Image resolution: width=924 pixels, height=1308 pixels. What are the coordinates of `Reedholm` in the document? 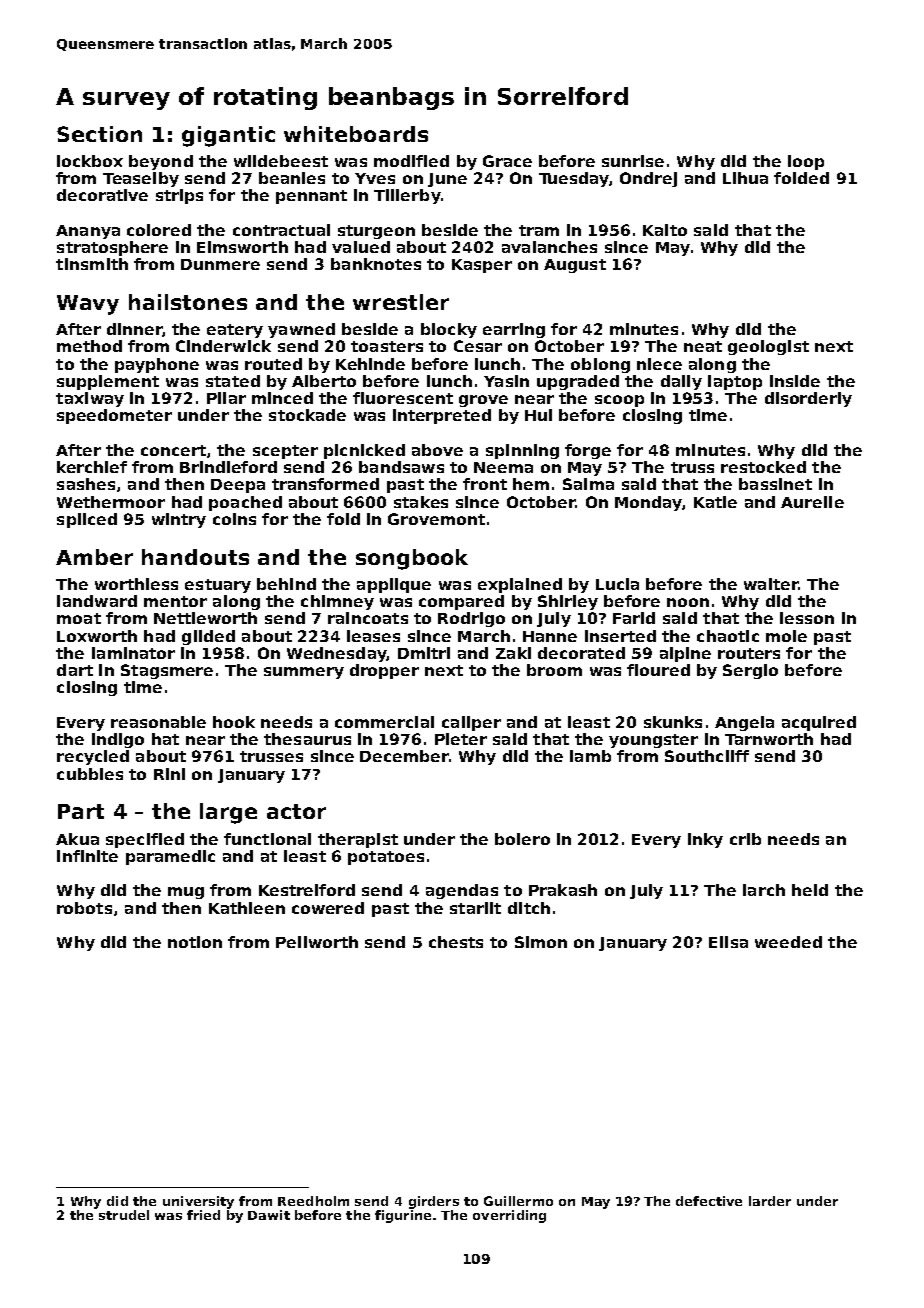 It's located at (313, 1201).
